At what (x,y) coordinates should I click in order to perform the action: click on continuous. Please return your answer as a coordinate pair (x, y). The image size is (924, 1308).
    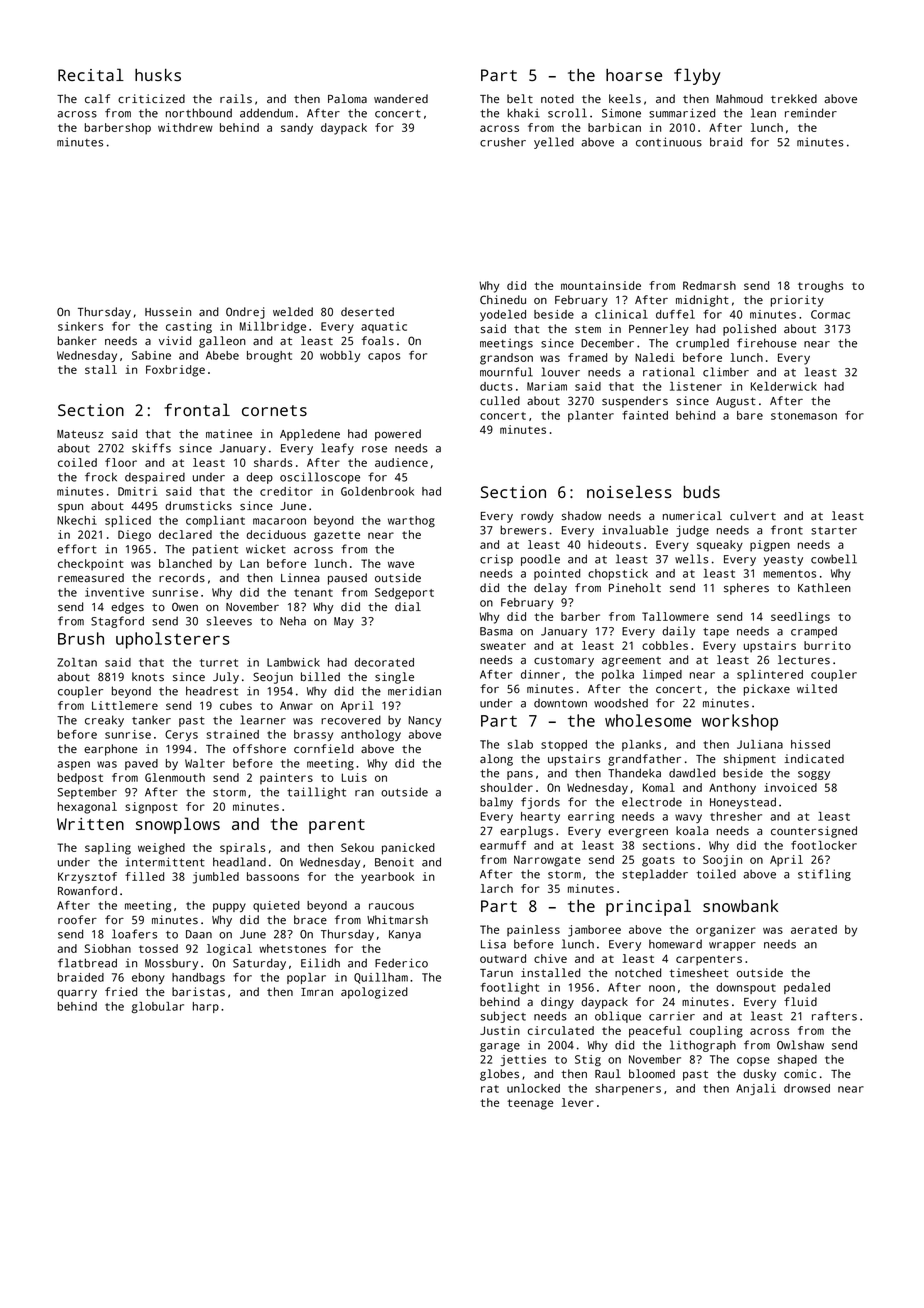
    Looking at the image, I should click on (669, 142).
